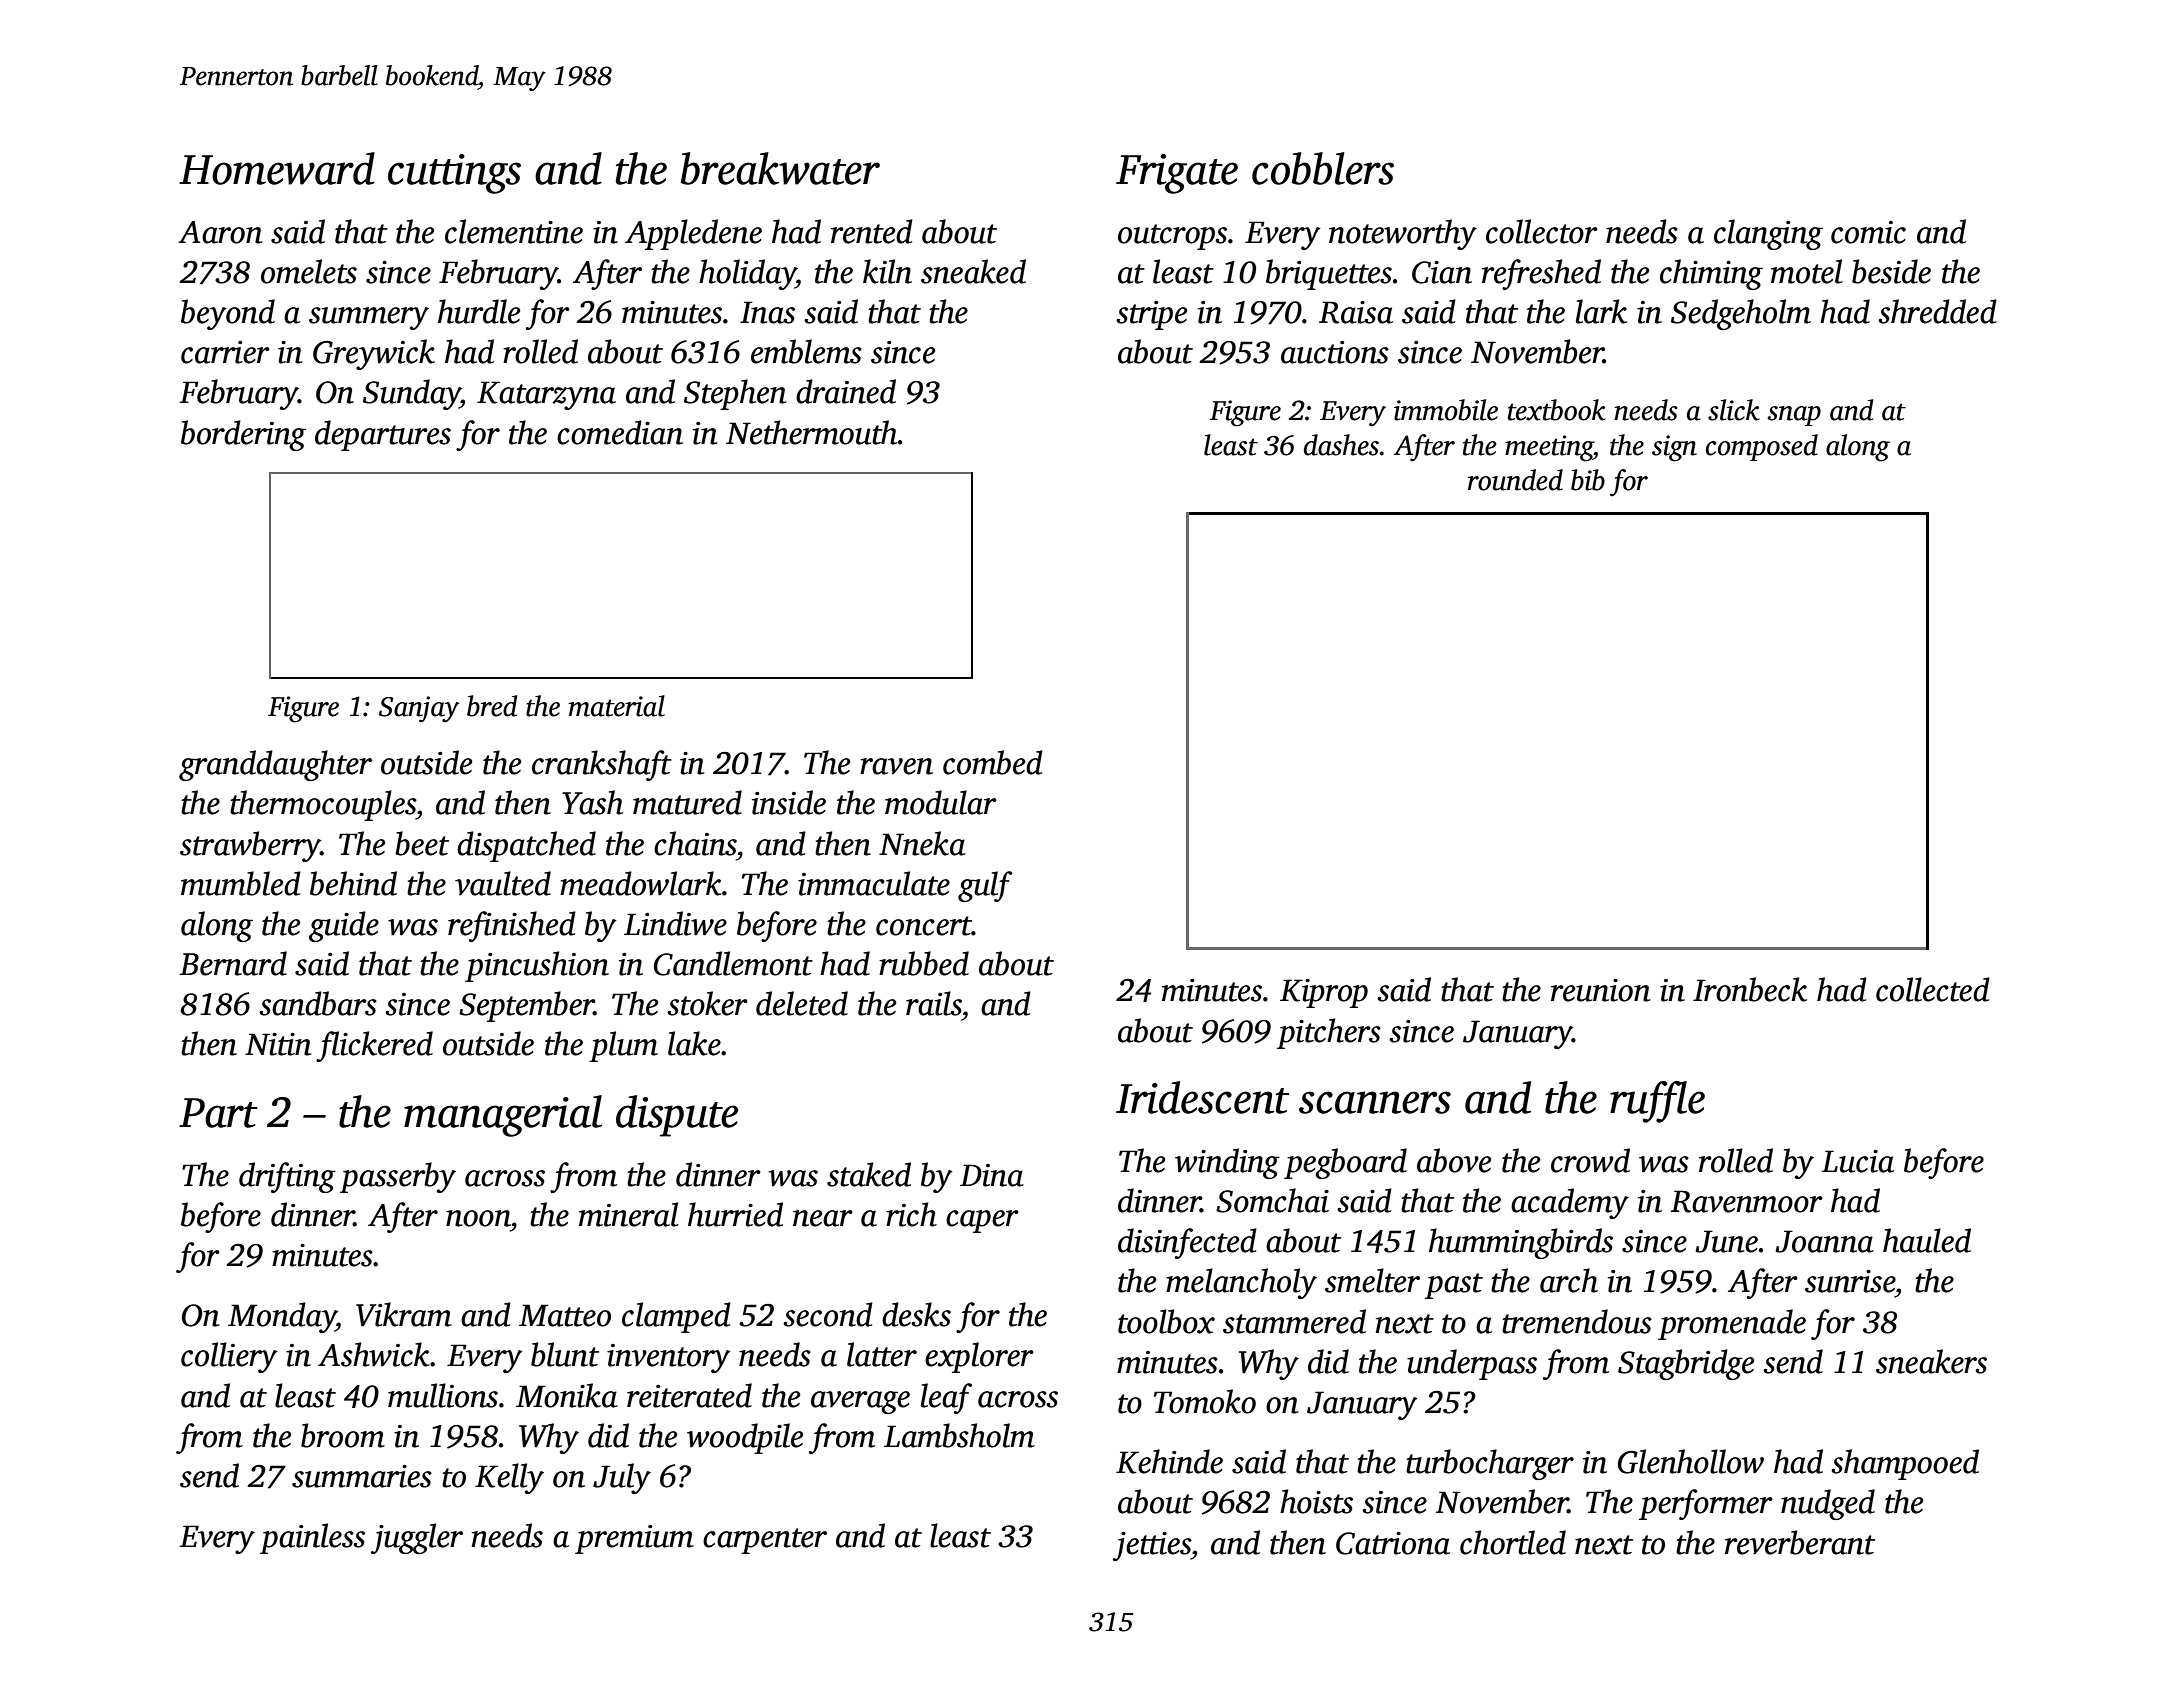 This page has height=1683, width=2178. I want to click on jetties, so click(1152, 1546).
